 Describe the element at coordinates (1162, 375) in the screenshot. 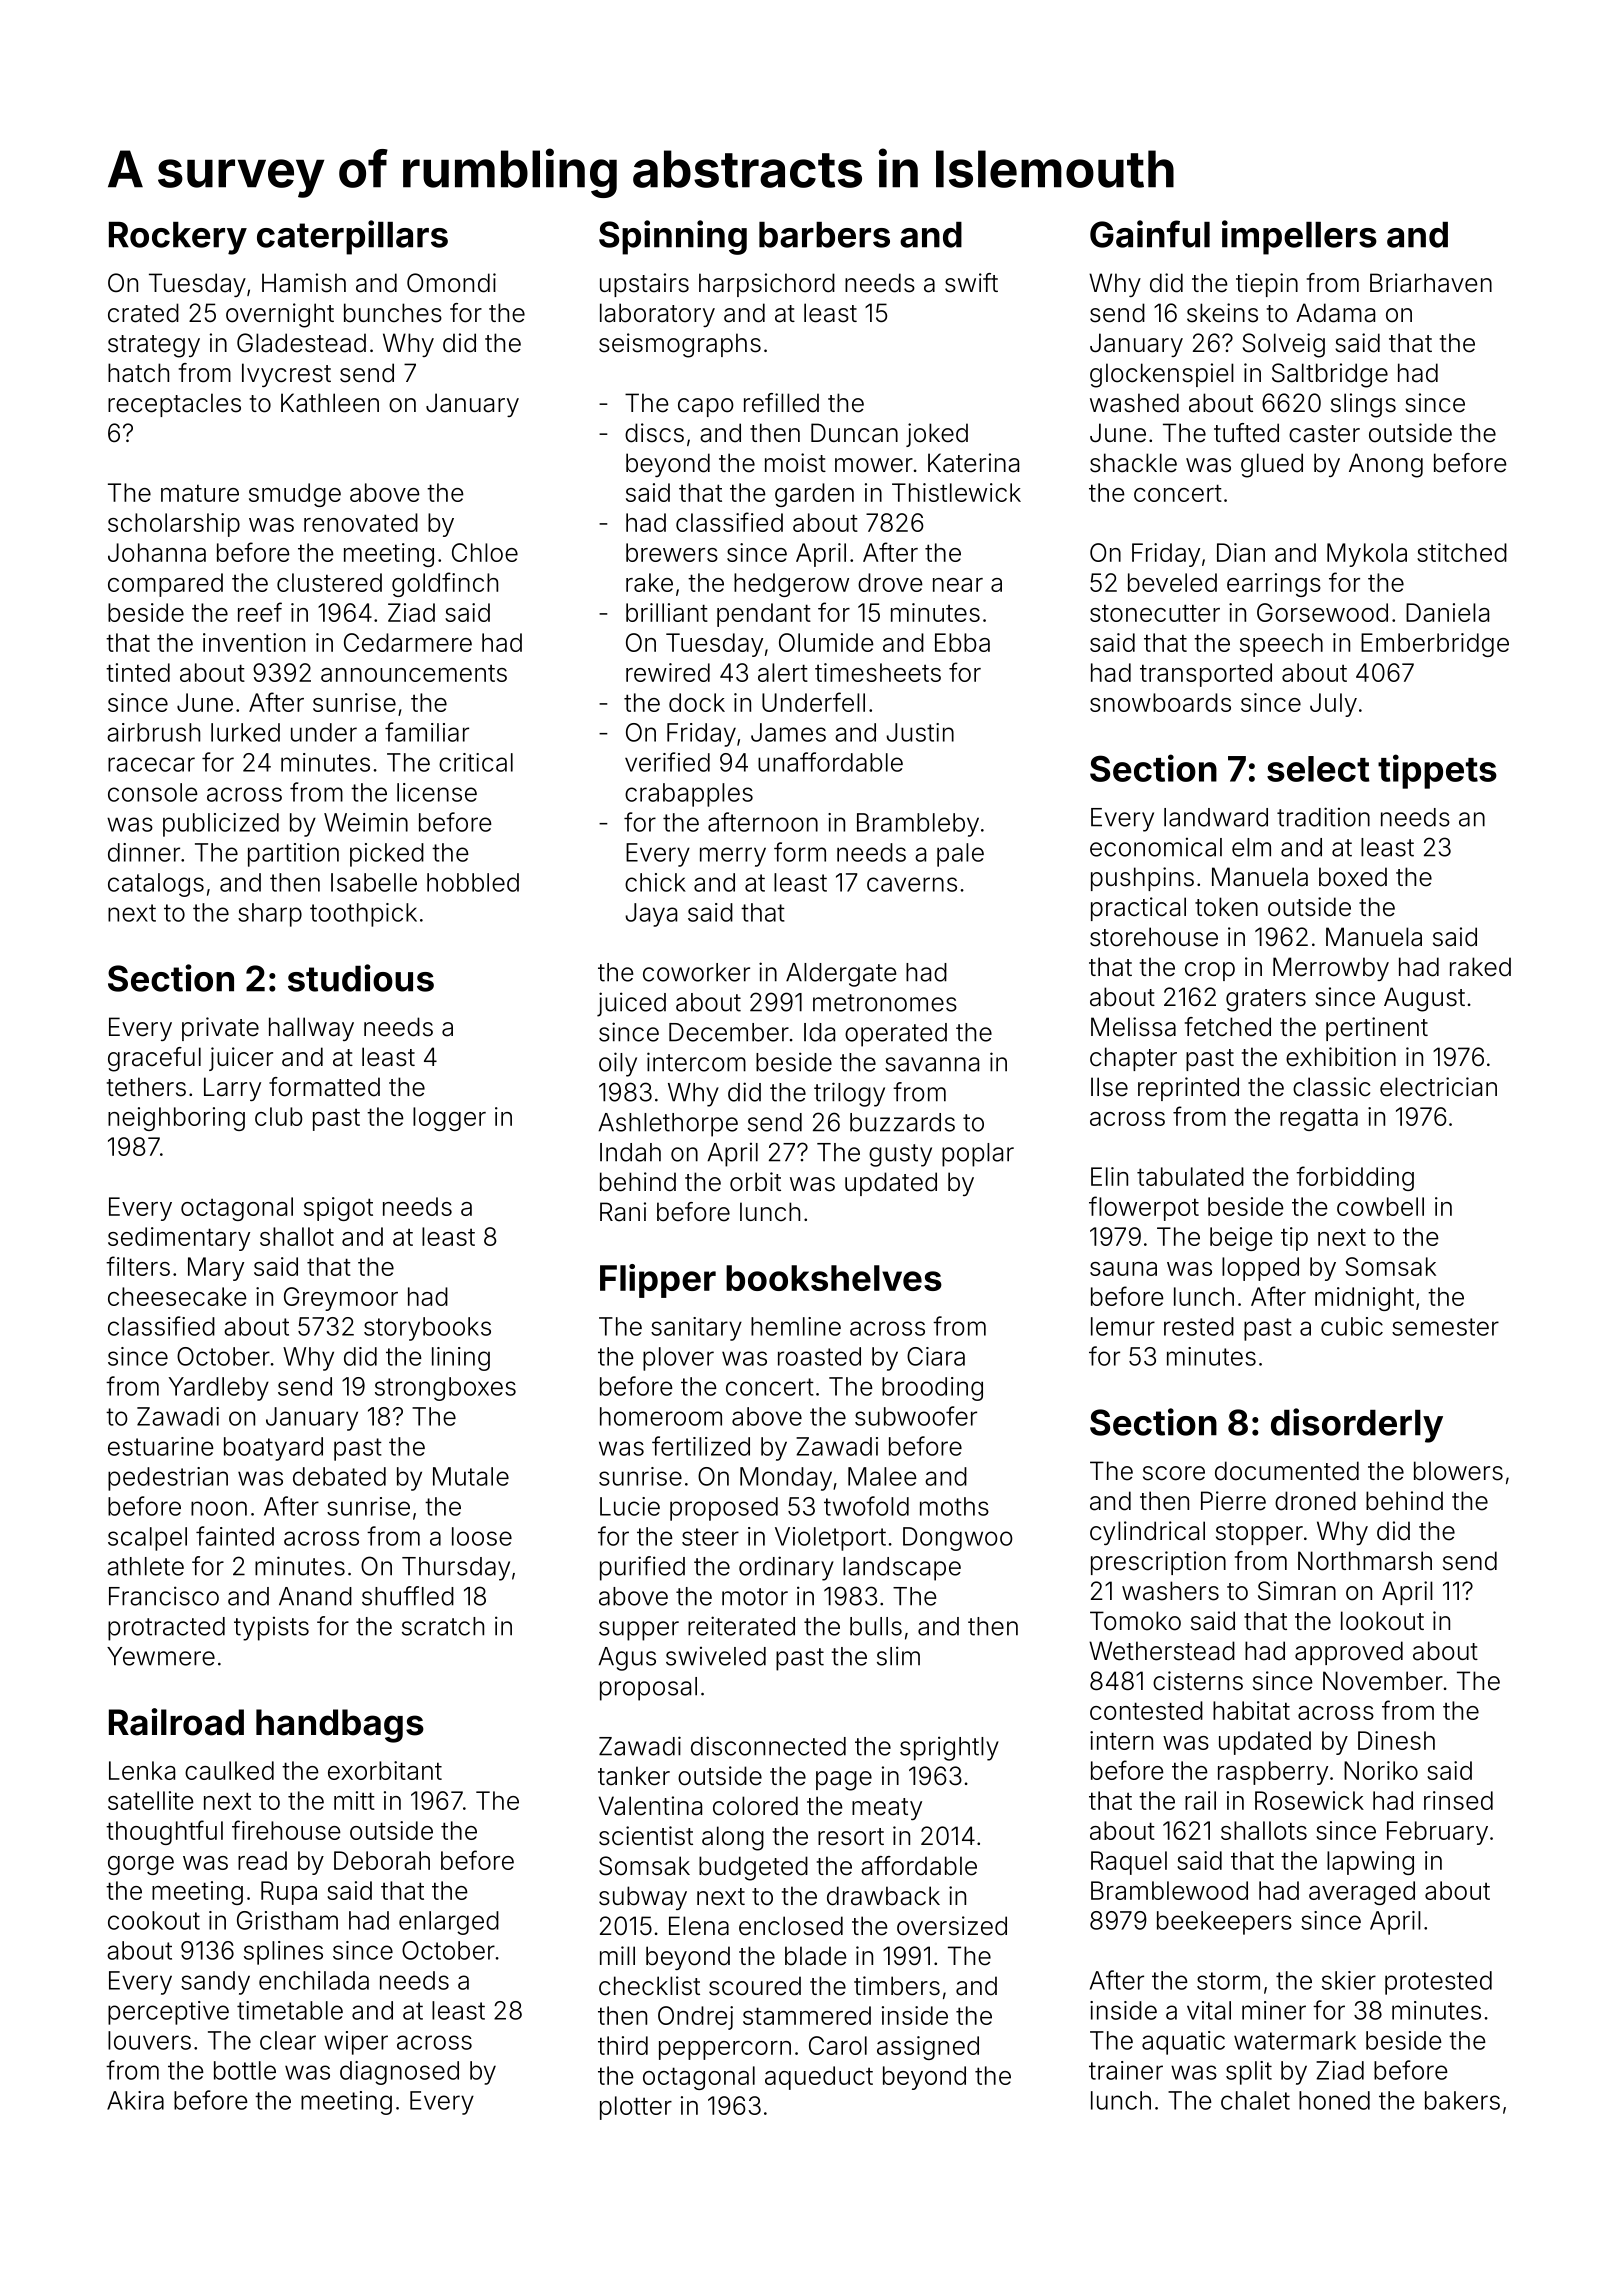

I see `glockenspiel` at that location.
